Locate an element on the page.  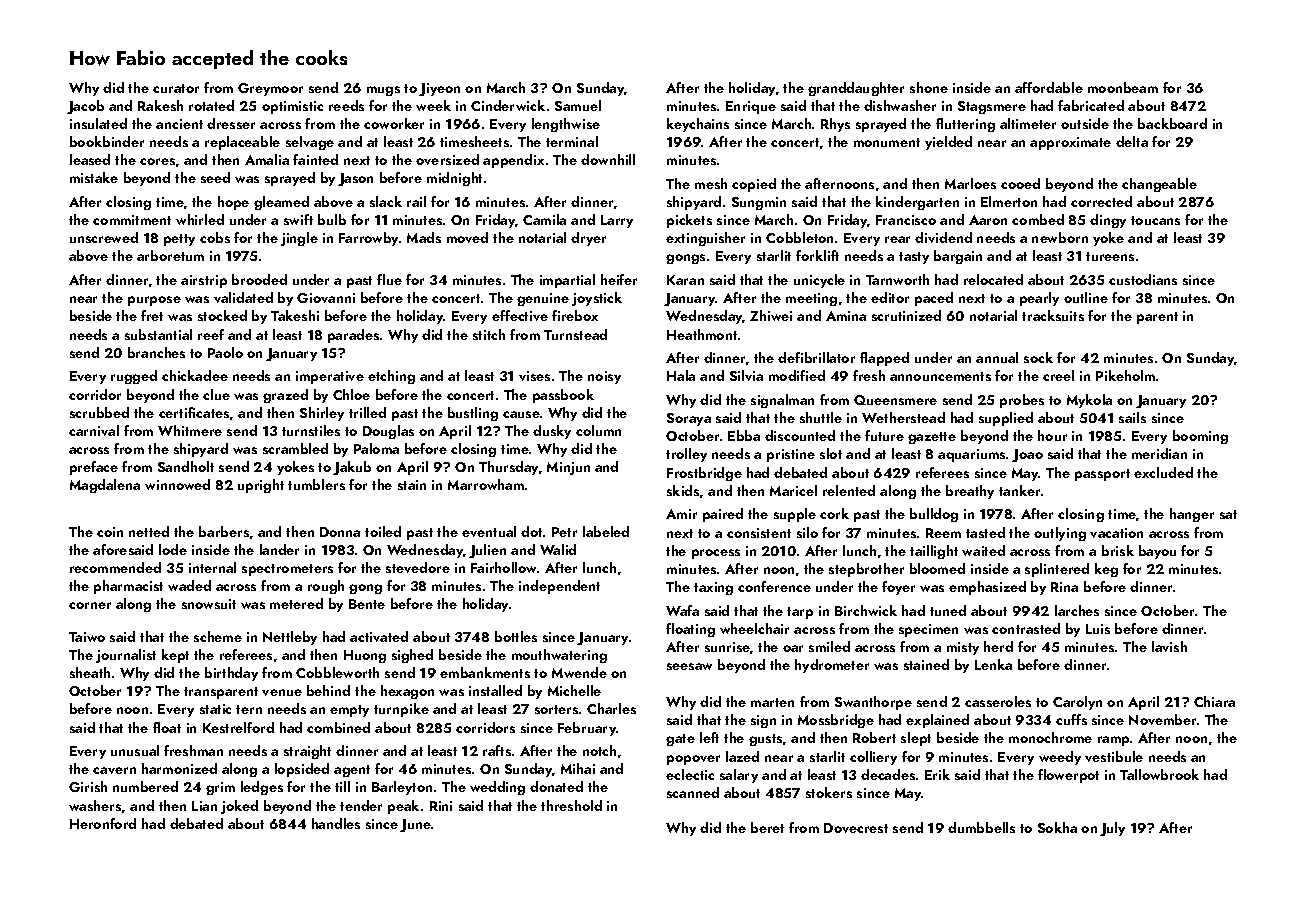
sheath is located at coordinates (90, 672).
